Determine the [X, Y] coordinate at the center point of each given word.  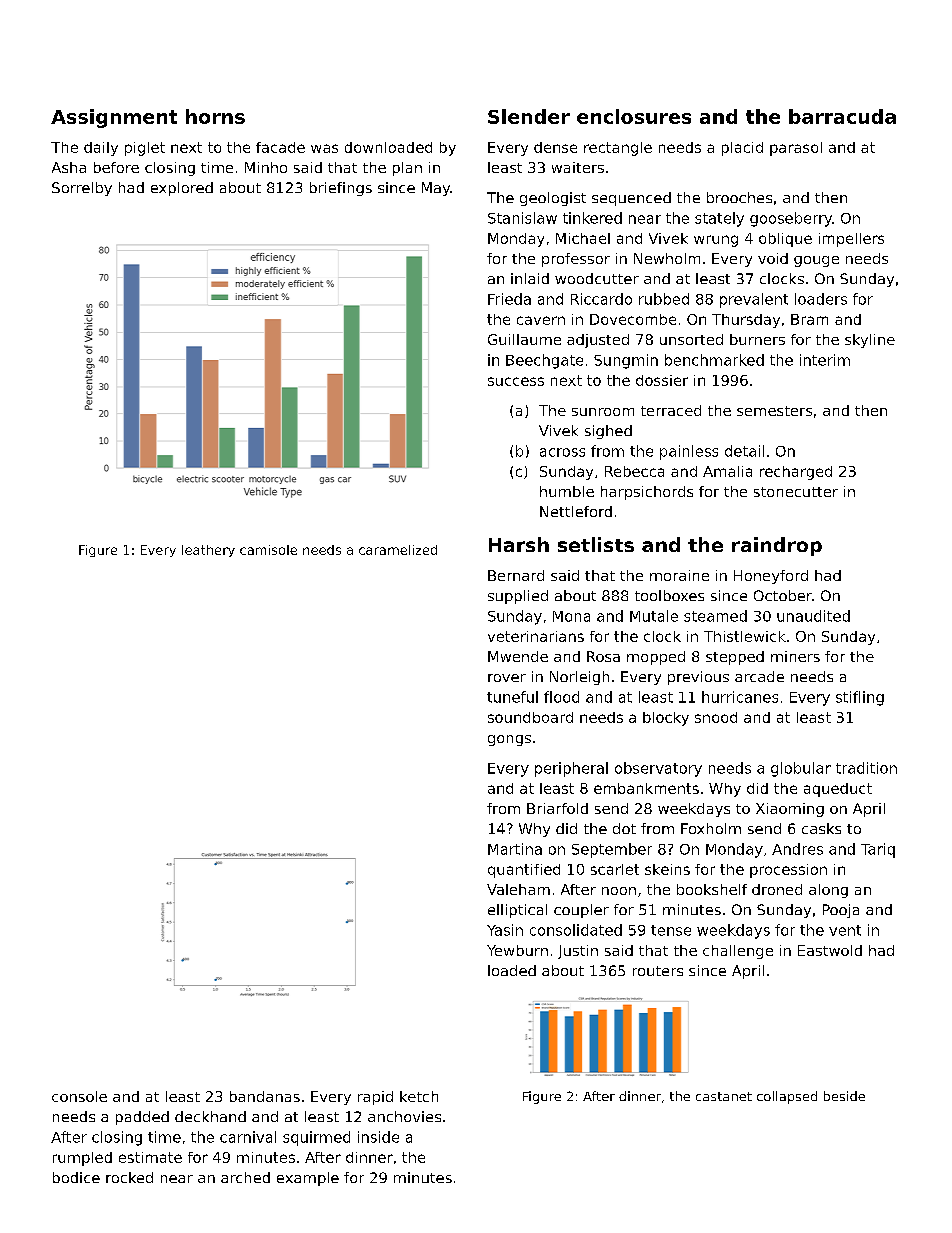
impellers [851, 240]
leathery [208, 551]
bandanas [265, 1096]
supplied [518, 597]
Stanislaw [522, 218]
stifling [860, 698]
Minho [266, 167]
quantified [524, 871]
